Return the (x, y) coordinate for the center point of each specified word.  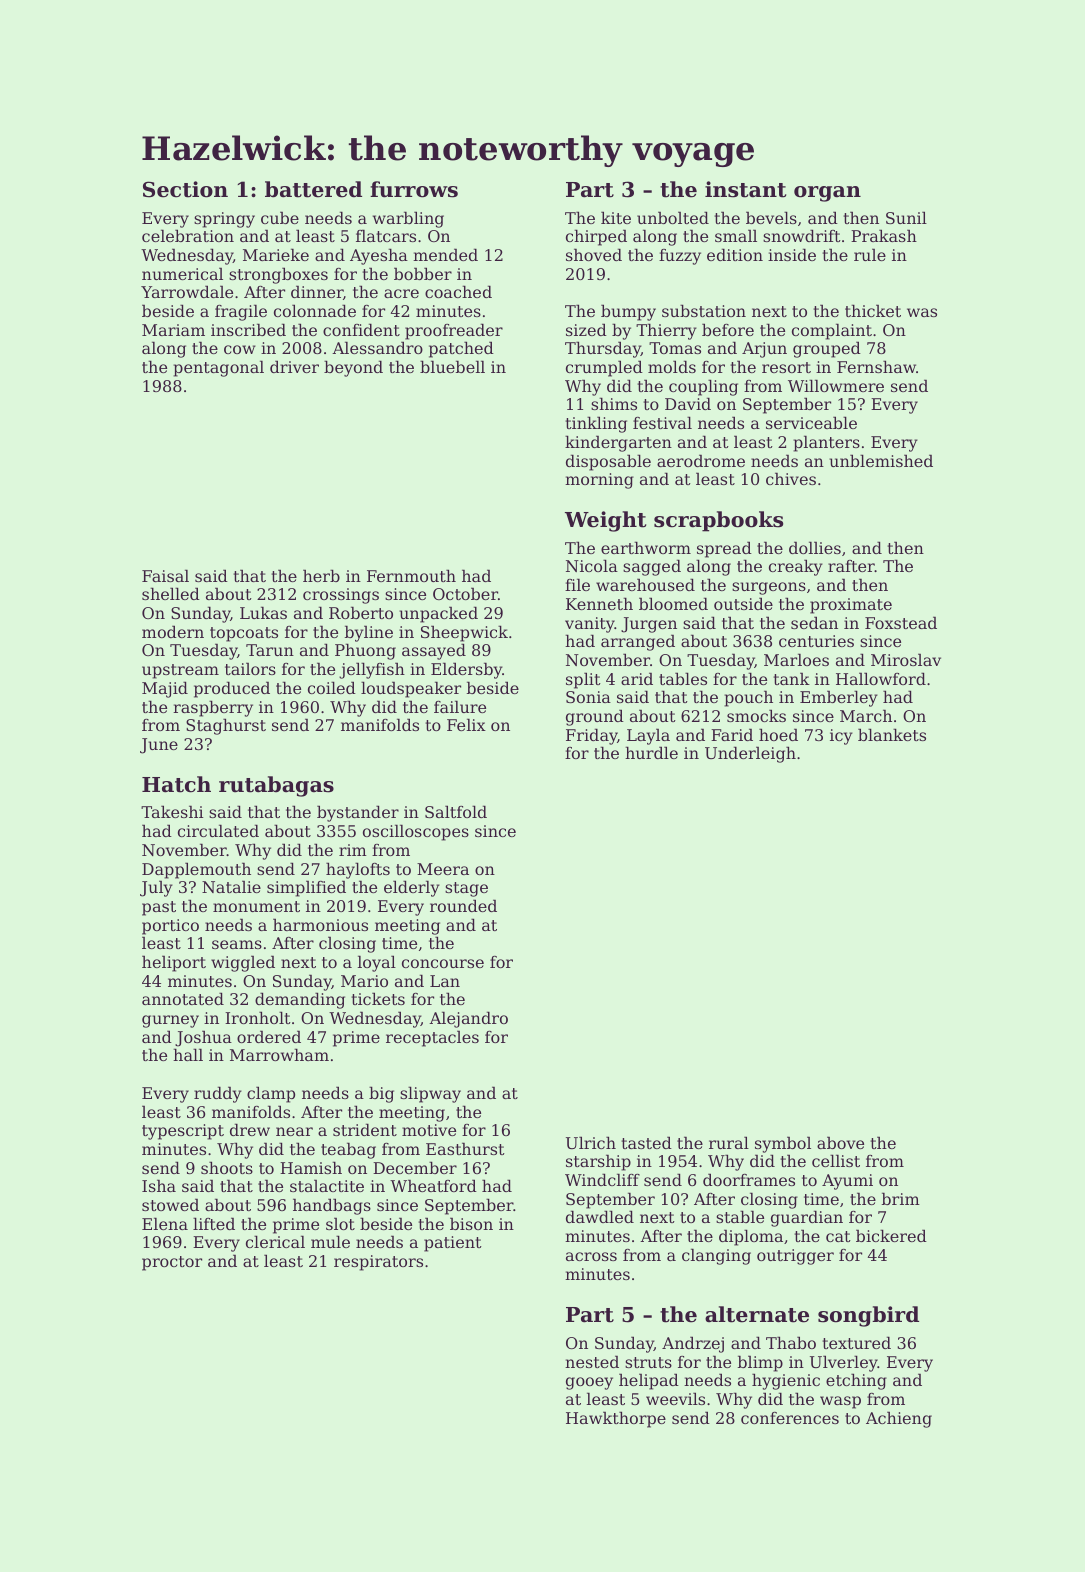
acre (401, 293)
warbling (408, 219)
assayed (434, 651)
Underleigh (750, 754)
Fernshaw (876, 366)
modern (173, 631)
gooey (589, 1383)
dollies (815, 547)
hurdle (651, 752)
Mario (364, 981)
